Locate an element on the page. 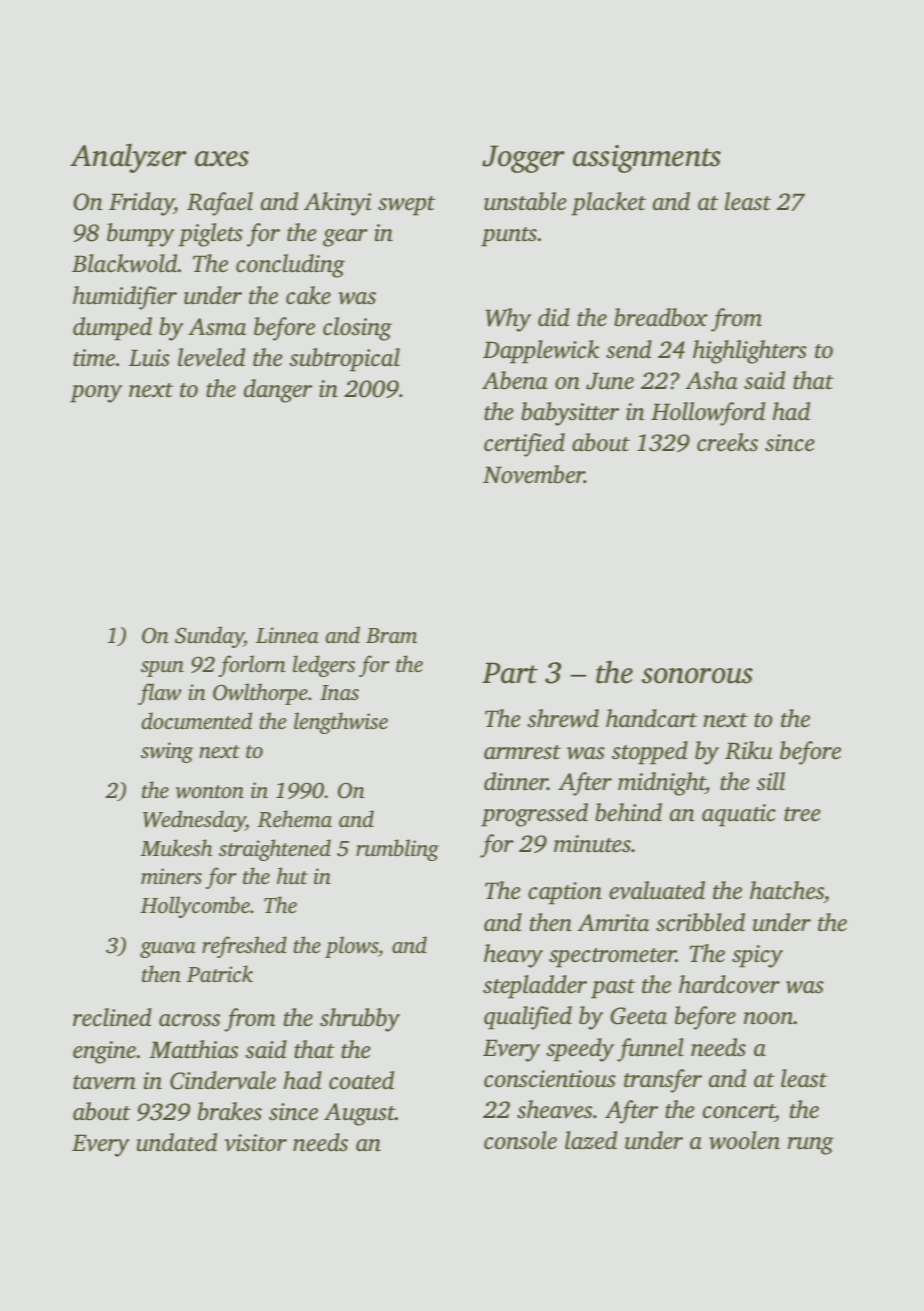 The height and width of the image is (1311, 924). Sunday is located at coordinates (209, 637).
